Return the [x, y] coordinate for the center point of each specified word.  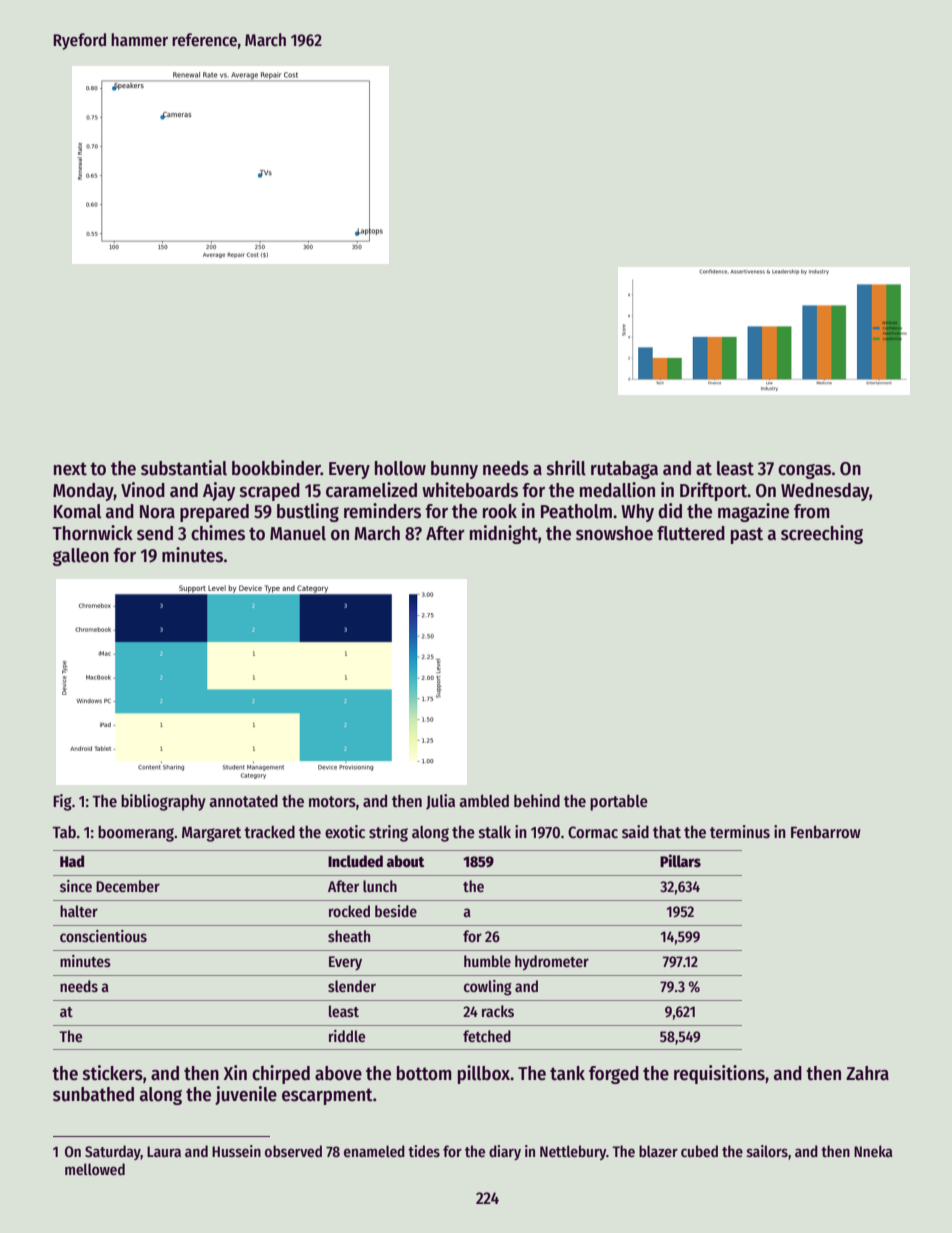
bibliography [163, 802]
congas [804, 471]
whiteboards [470, 490]
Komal [77, 511]
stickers [113, 1073]
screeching [822, 534]
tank [567, 1073]
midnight [504, 534]
